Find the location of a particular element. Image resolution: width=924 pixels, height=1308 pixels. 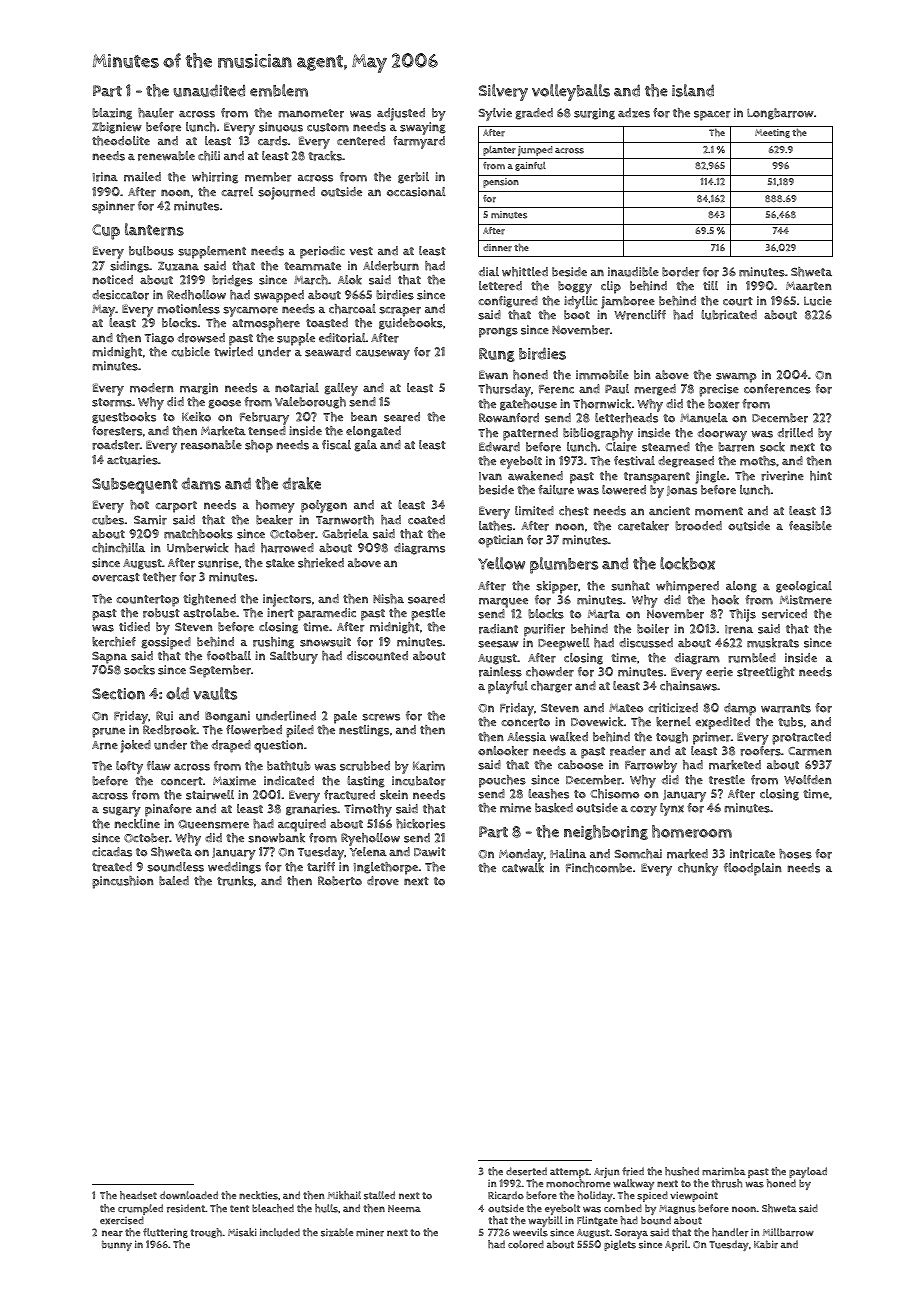

headset is located at coordinates (138, 1195).
